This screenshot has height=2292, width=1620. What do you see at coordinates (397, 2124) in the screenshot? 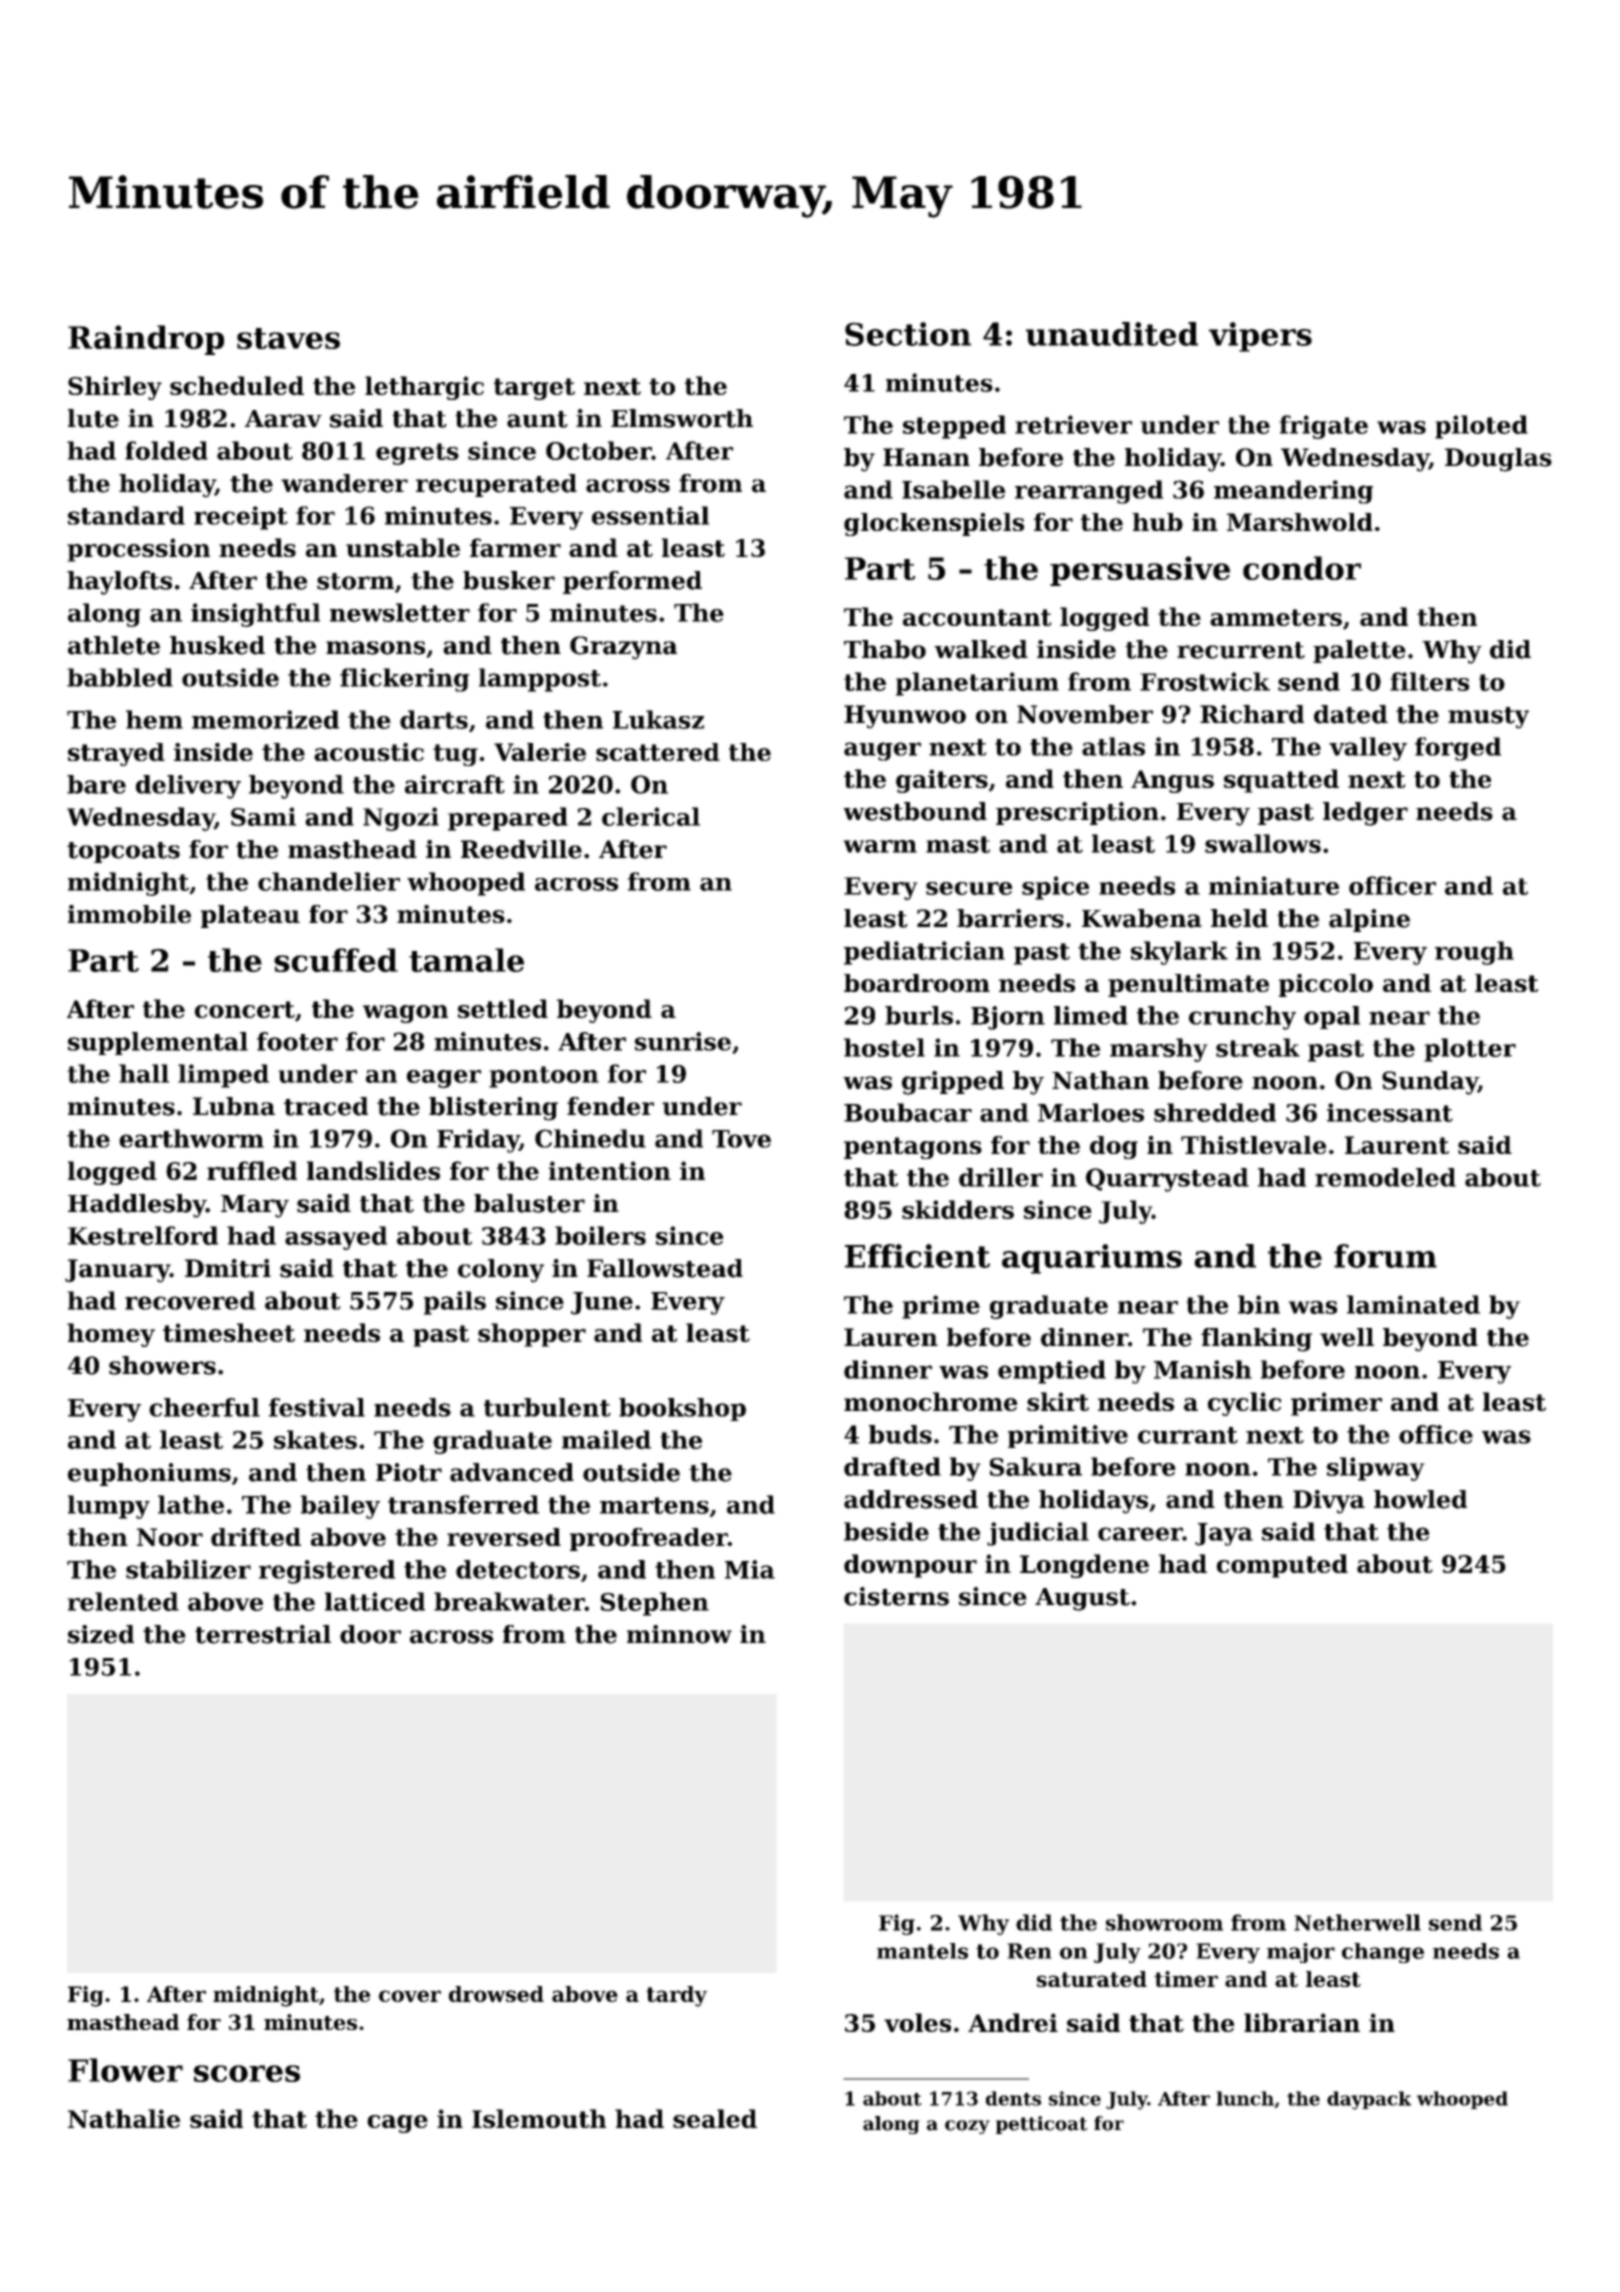
I see `cage` at bounding box center [397, 2124].
